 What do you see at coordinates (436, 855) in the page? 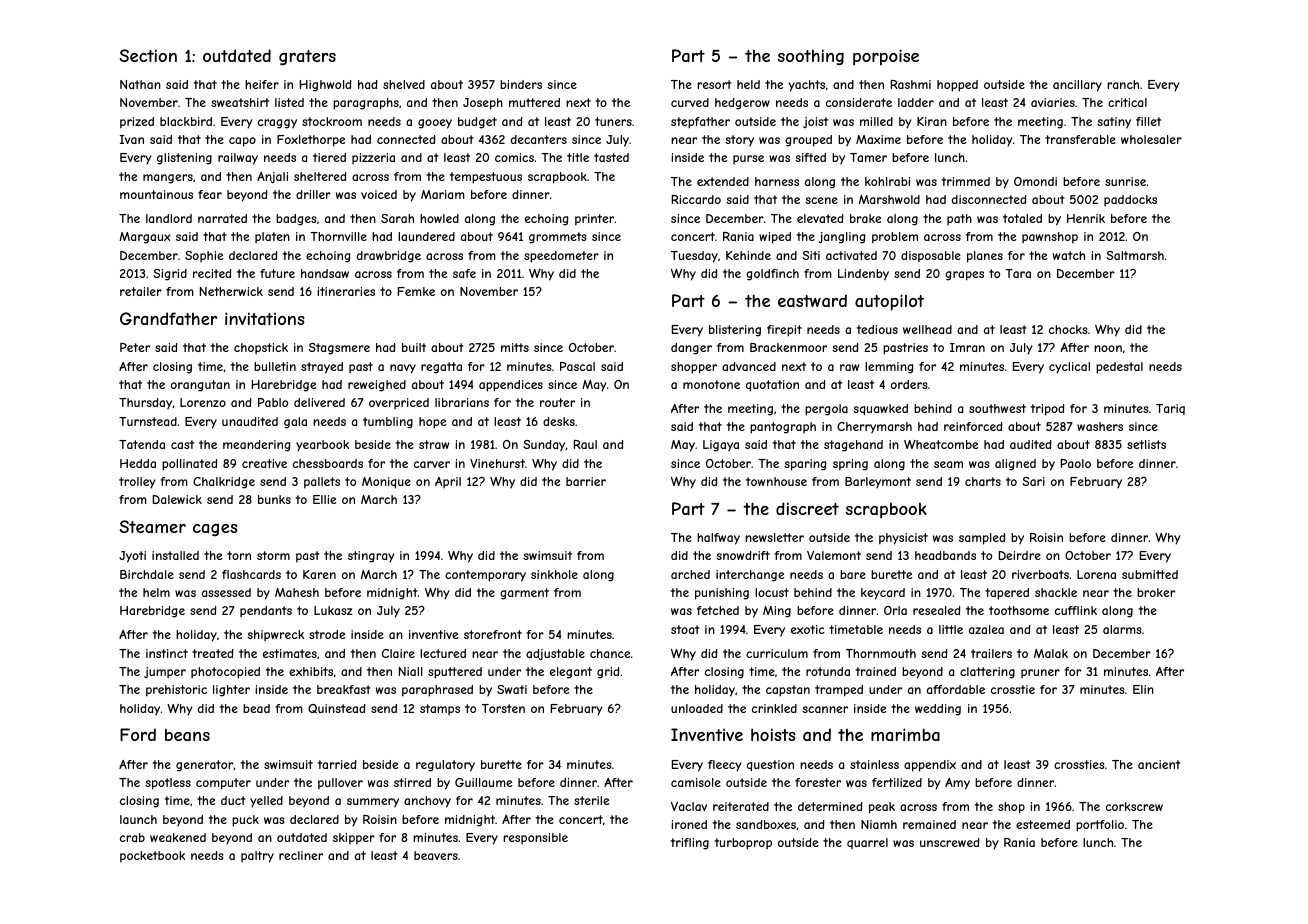
I see `beavers` at bounding box center [436, 855].
